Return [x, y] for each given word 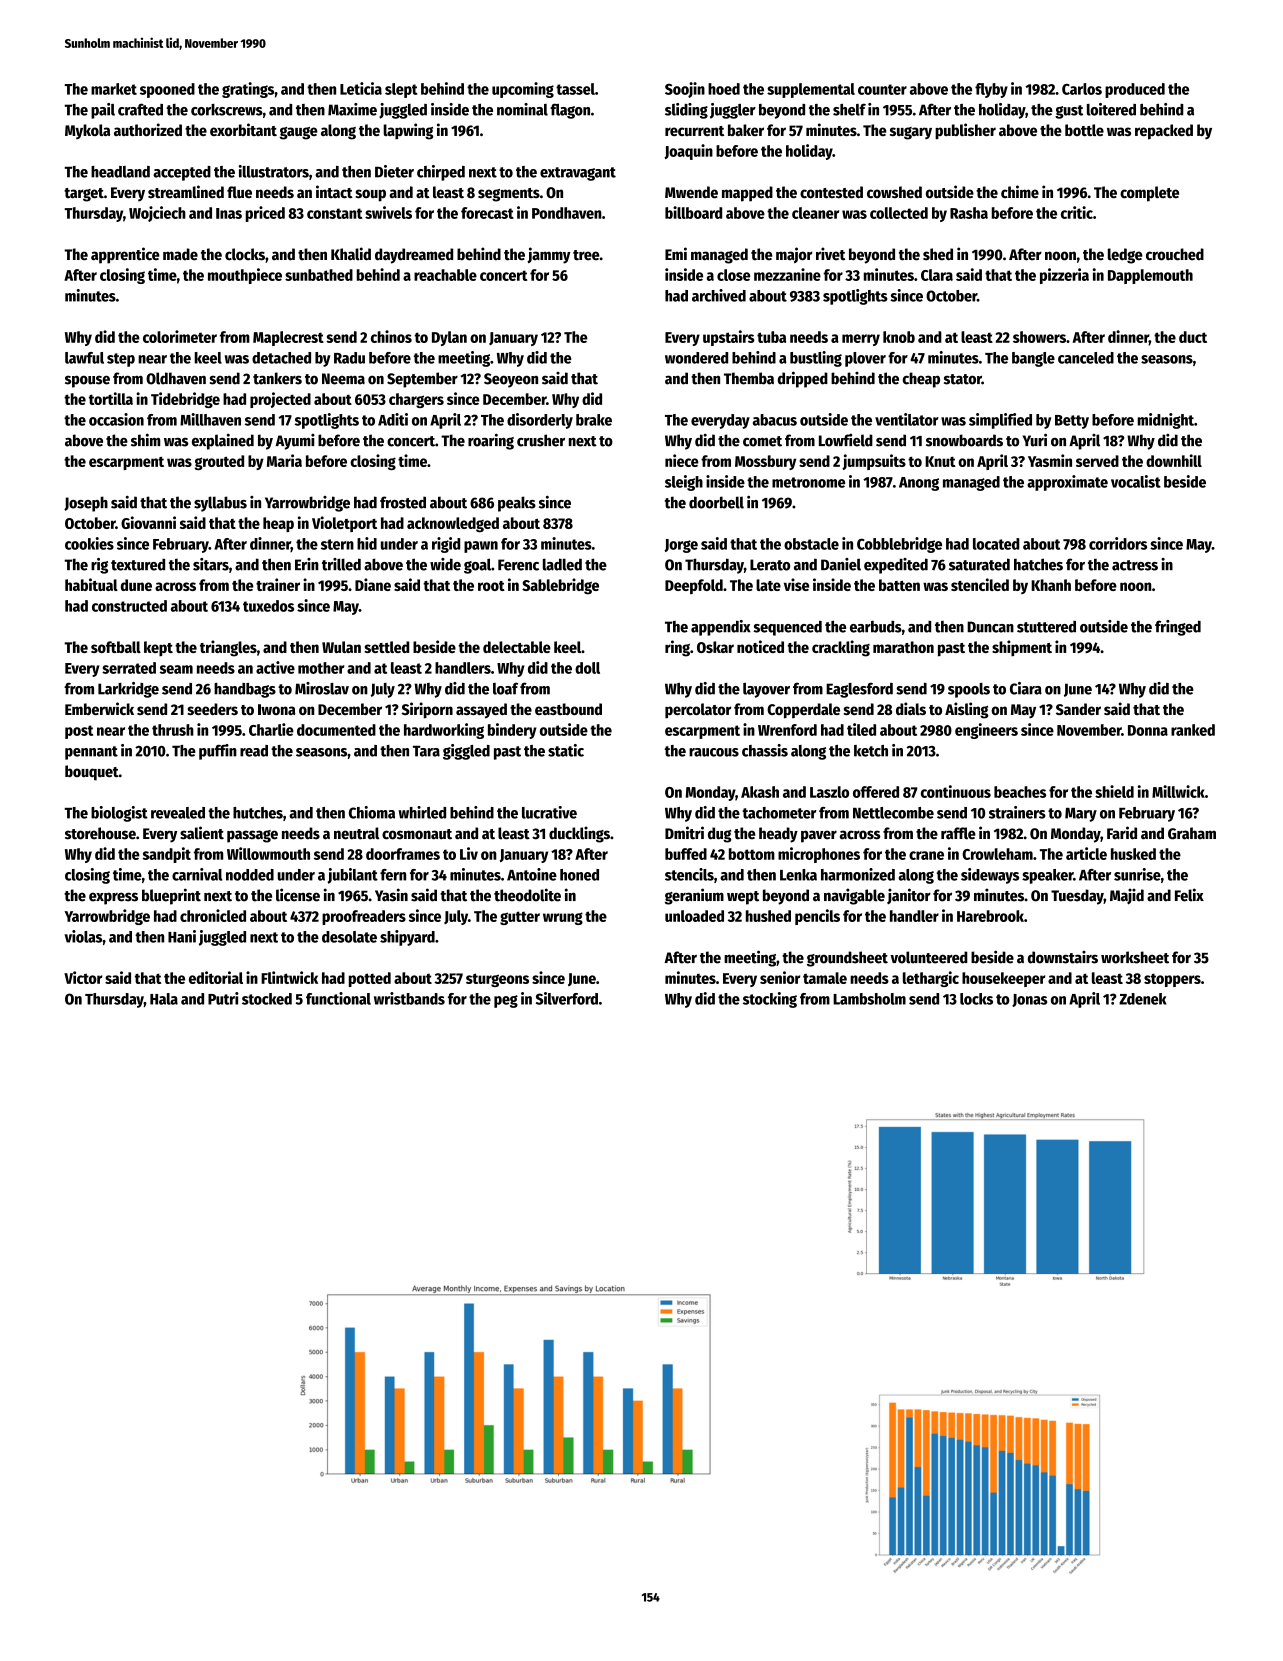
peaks [517, 504]
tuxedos [268, 606]
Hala [164, 999]
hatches [1038, 564]
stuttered [1046, 627]
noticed [760, 646]
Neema [343, 379]
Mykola [87, 131]
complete [1149, 194]
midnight [1165, 421]
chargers [416, 400]
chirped [441, 173]
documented [336, 730]
